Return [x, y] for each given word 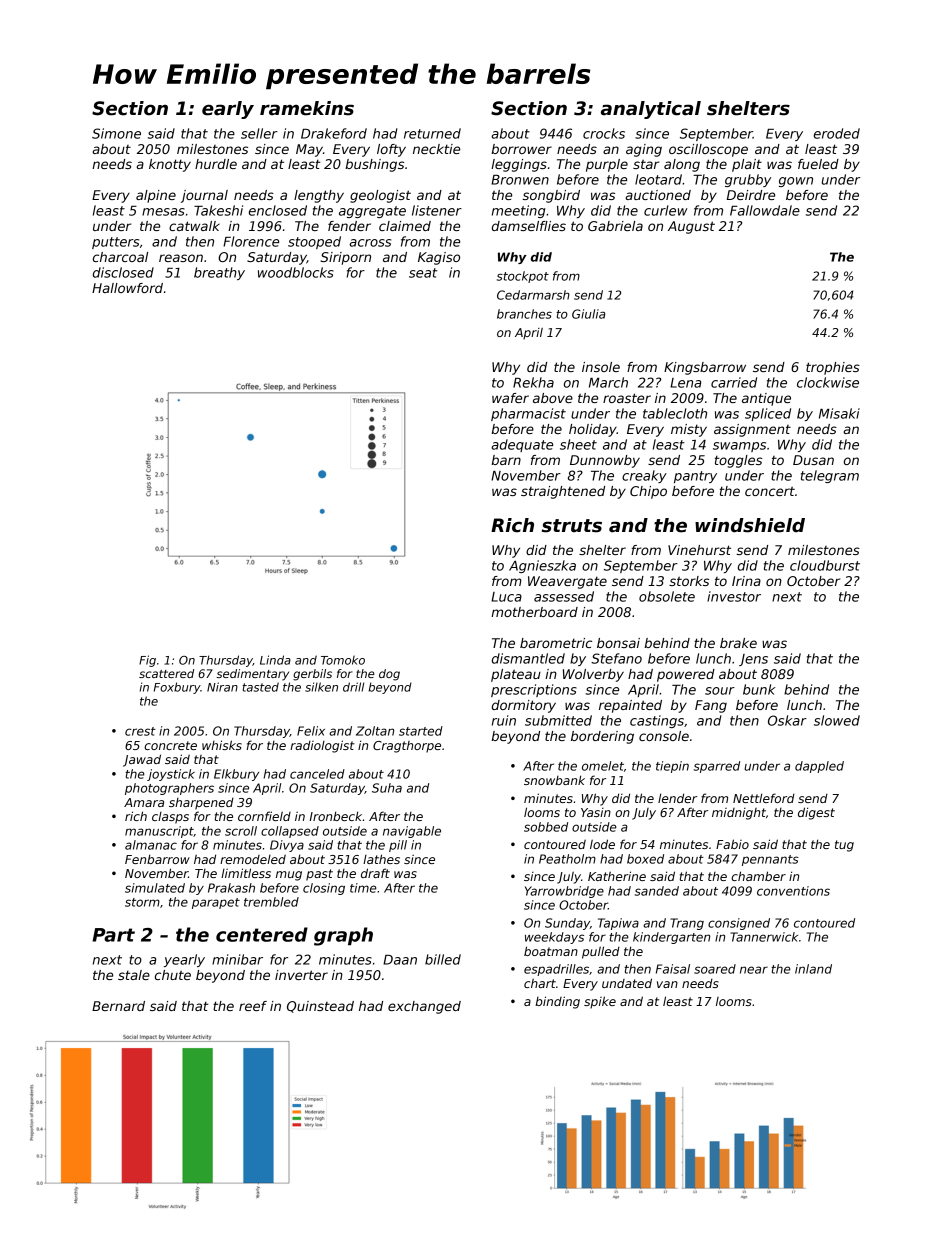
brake [738, 643]
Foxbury [177, 688]
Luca [506, 597]
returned [432, 133]
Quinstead [320, 1007]
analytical [651, 110]
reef [253, 1006]
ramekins [307, 108]
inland [813, 969]
